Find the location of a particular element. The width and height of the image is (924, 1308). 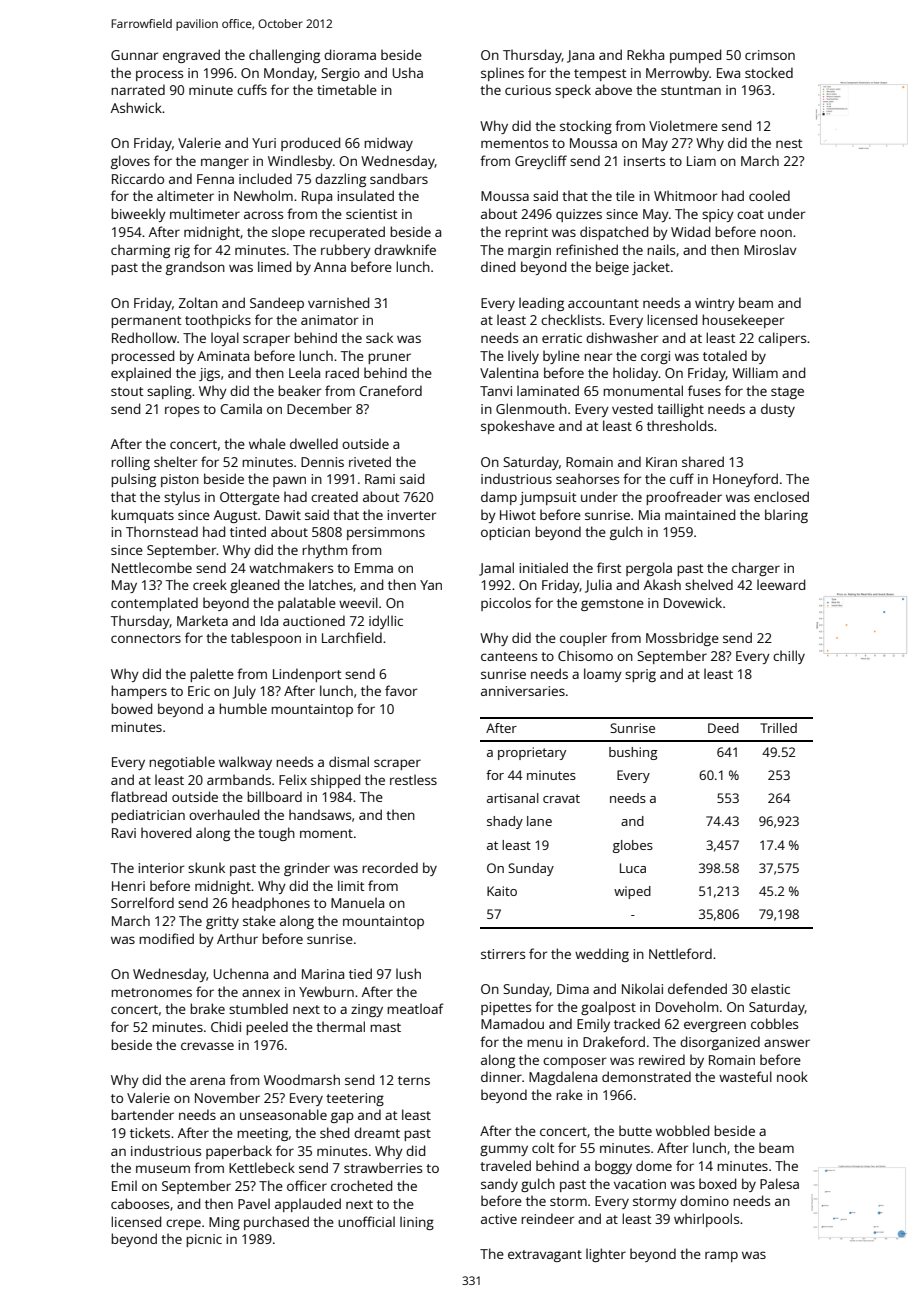

dreamt is located at coordinates (377, 1132).
